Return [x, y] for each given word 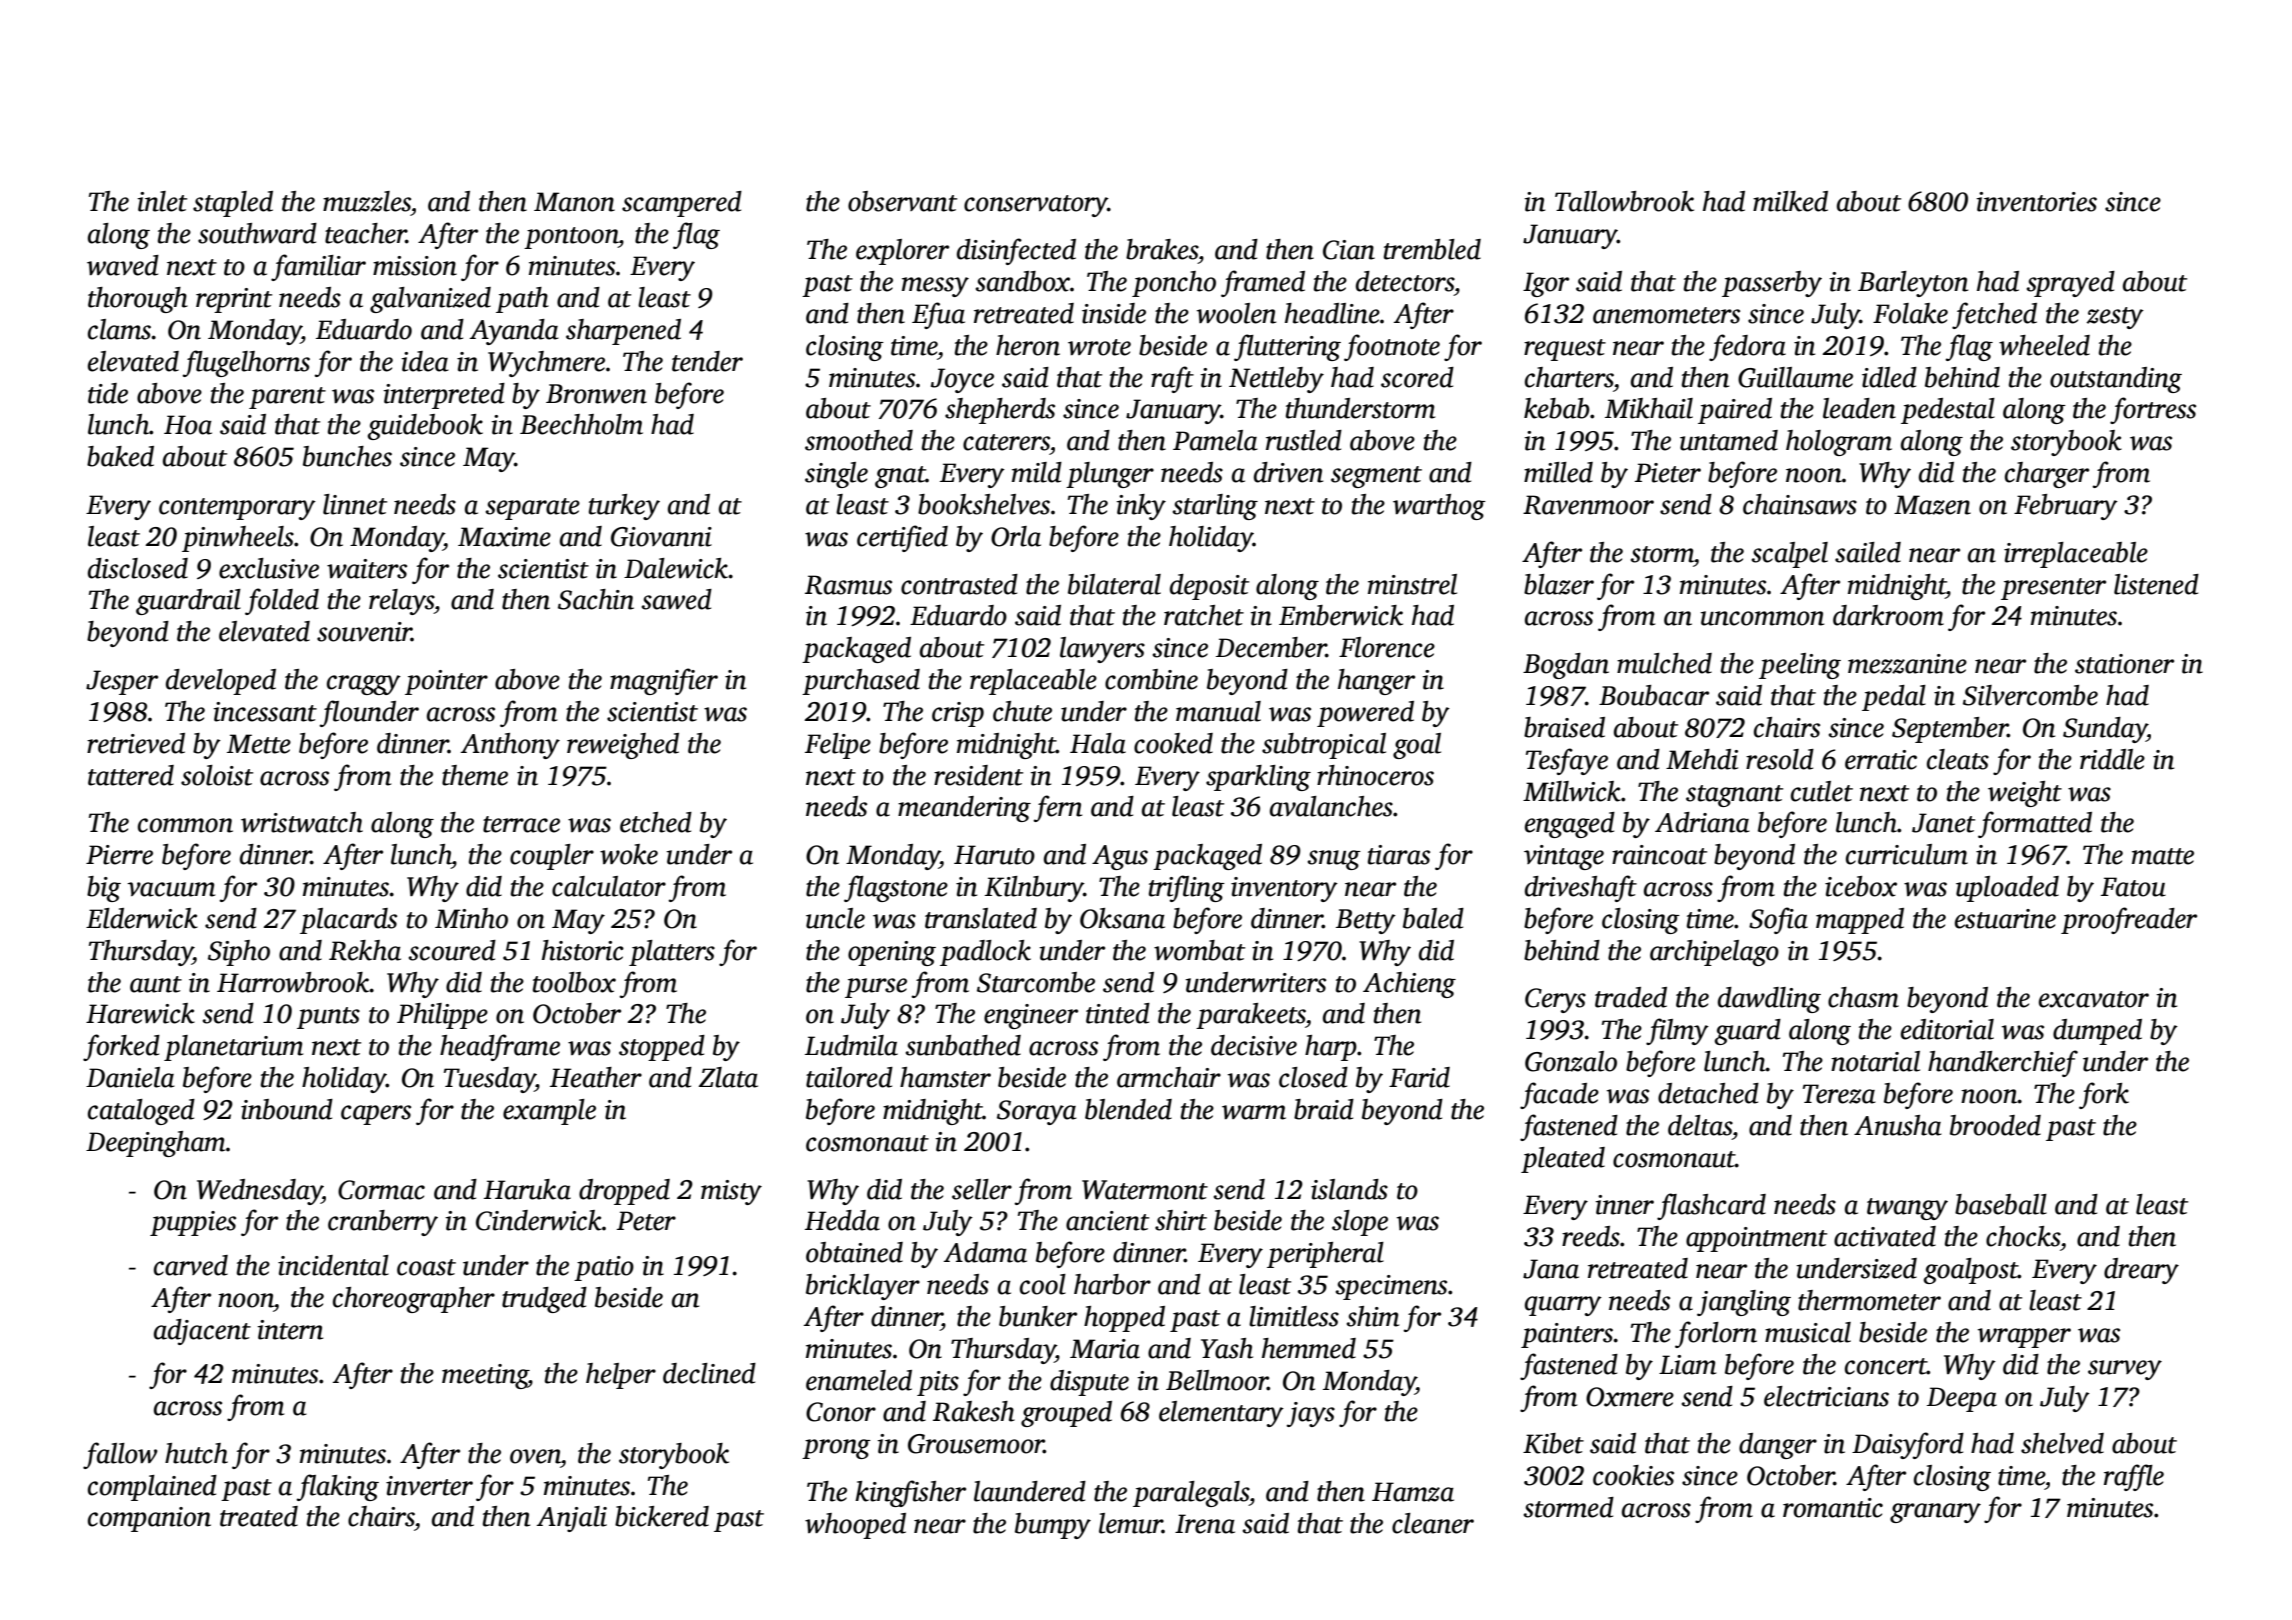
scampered [682, 204]
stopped [662, 1048]
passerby [1772, 284]
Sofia [1778, 920]
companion [149, 1519]
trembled [1432, 249]
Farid [1419, 1077]
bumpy [1053, 1526]
